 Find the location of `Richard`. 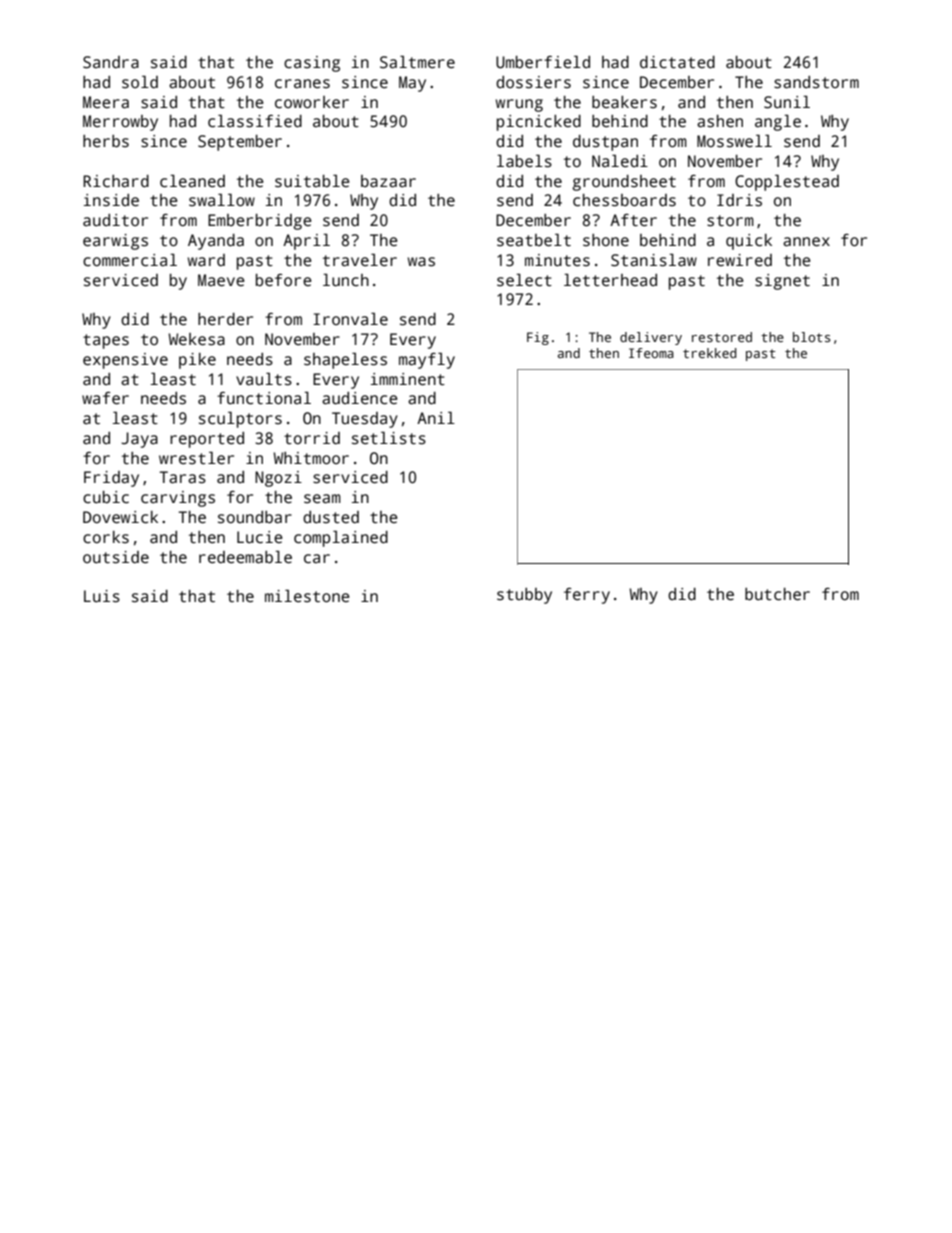

Richard is located at coordinates (116, 181).
